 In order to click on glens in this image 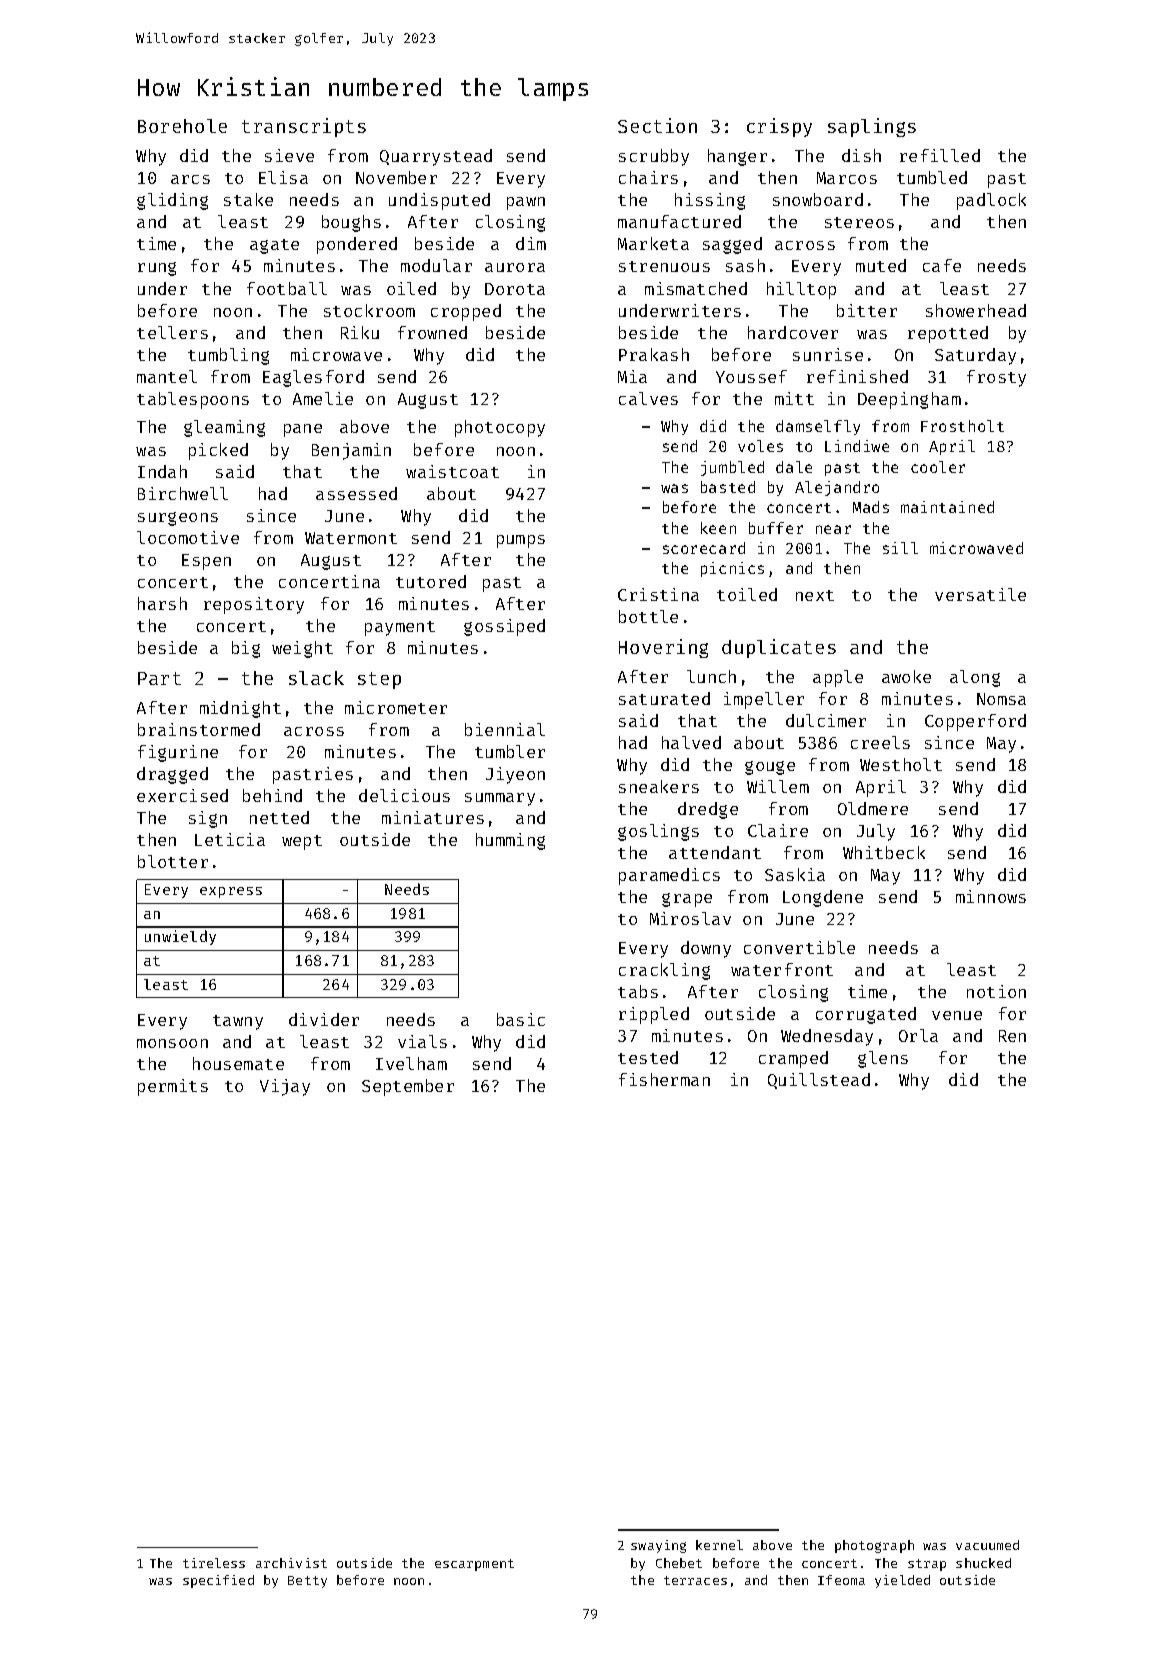, I will do `click(883, 1059)`.
